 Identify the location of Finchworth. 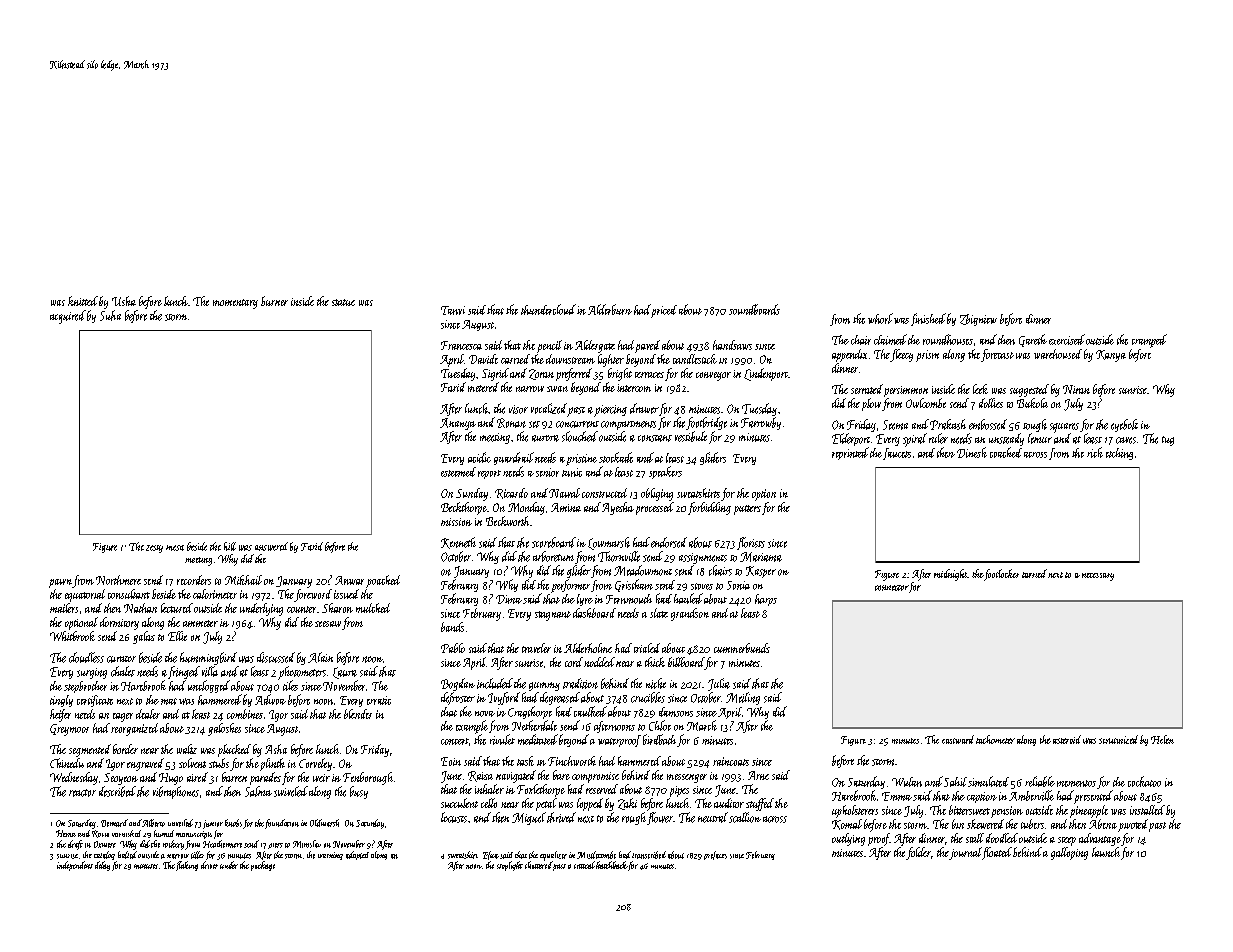
(572, 761).
